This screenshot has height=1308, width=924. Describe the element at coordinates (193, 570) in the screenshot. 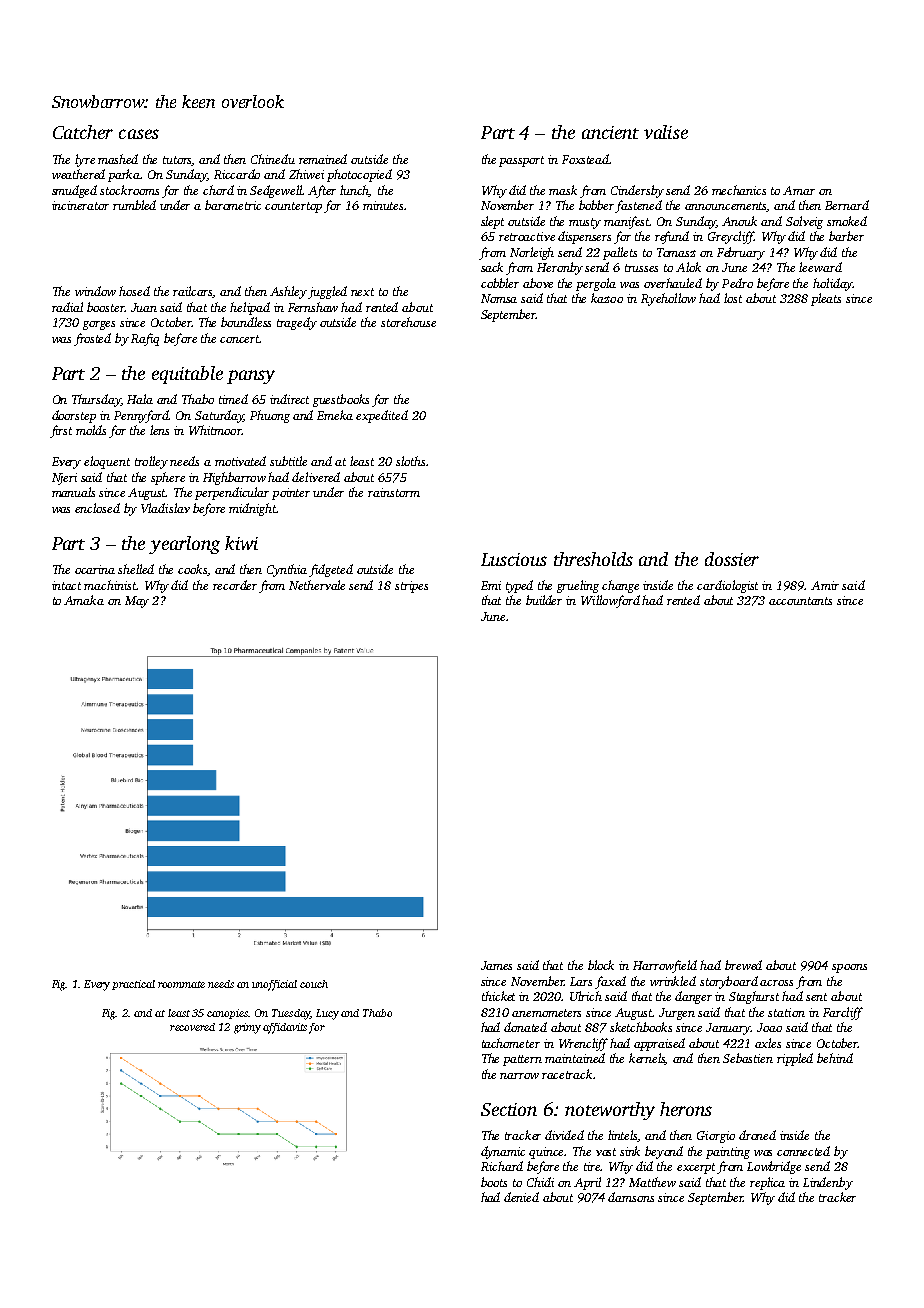

I see `cooks` at that location.
